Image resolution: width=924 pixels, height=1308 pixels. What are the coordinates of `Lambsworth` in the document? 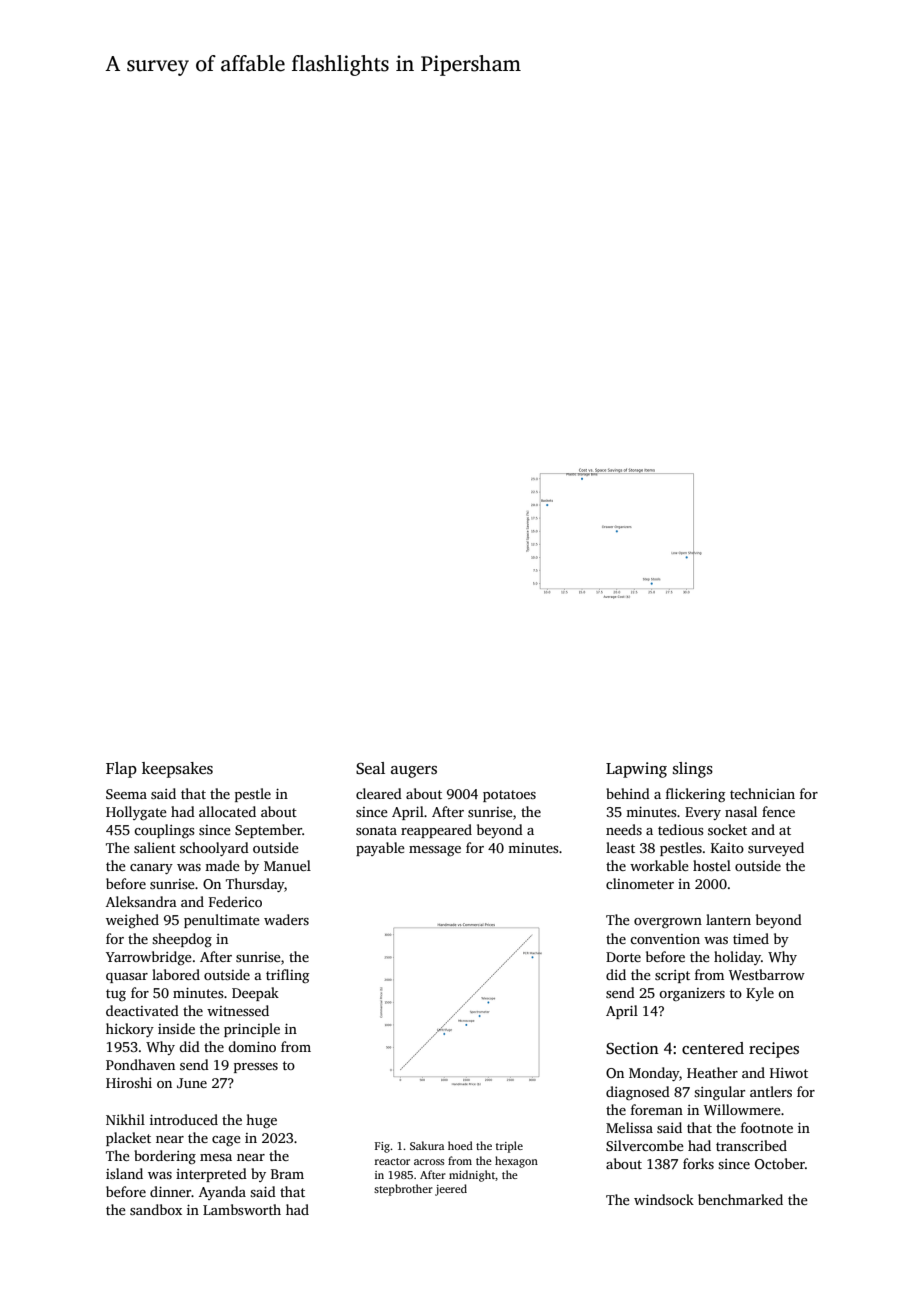 It's located at (242, 1209).
